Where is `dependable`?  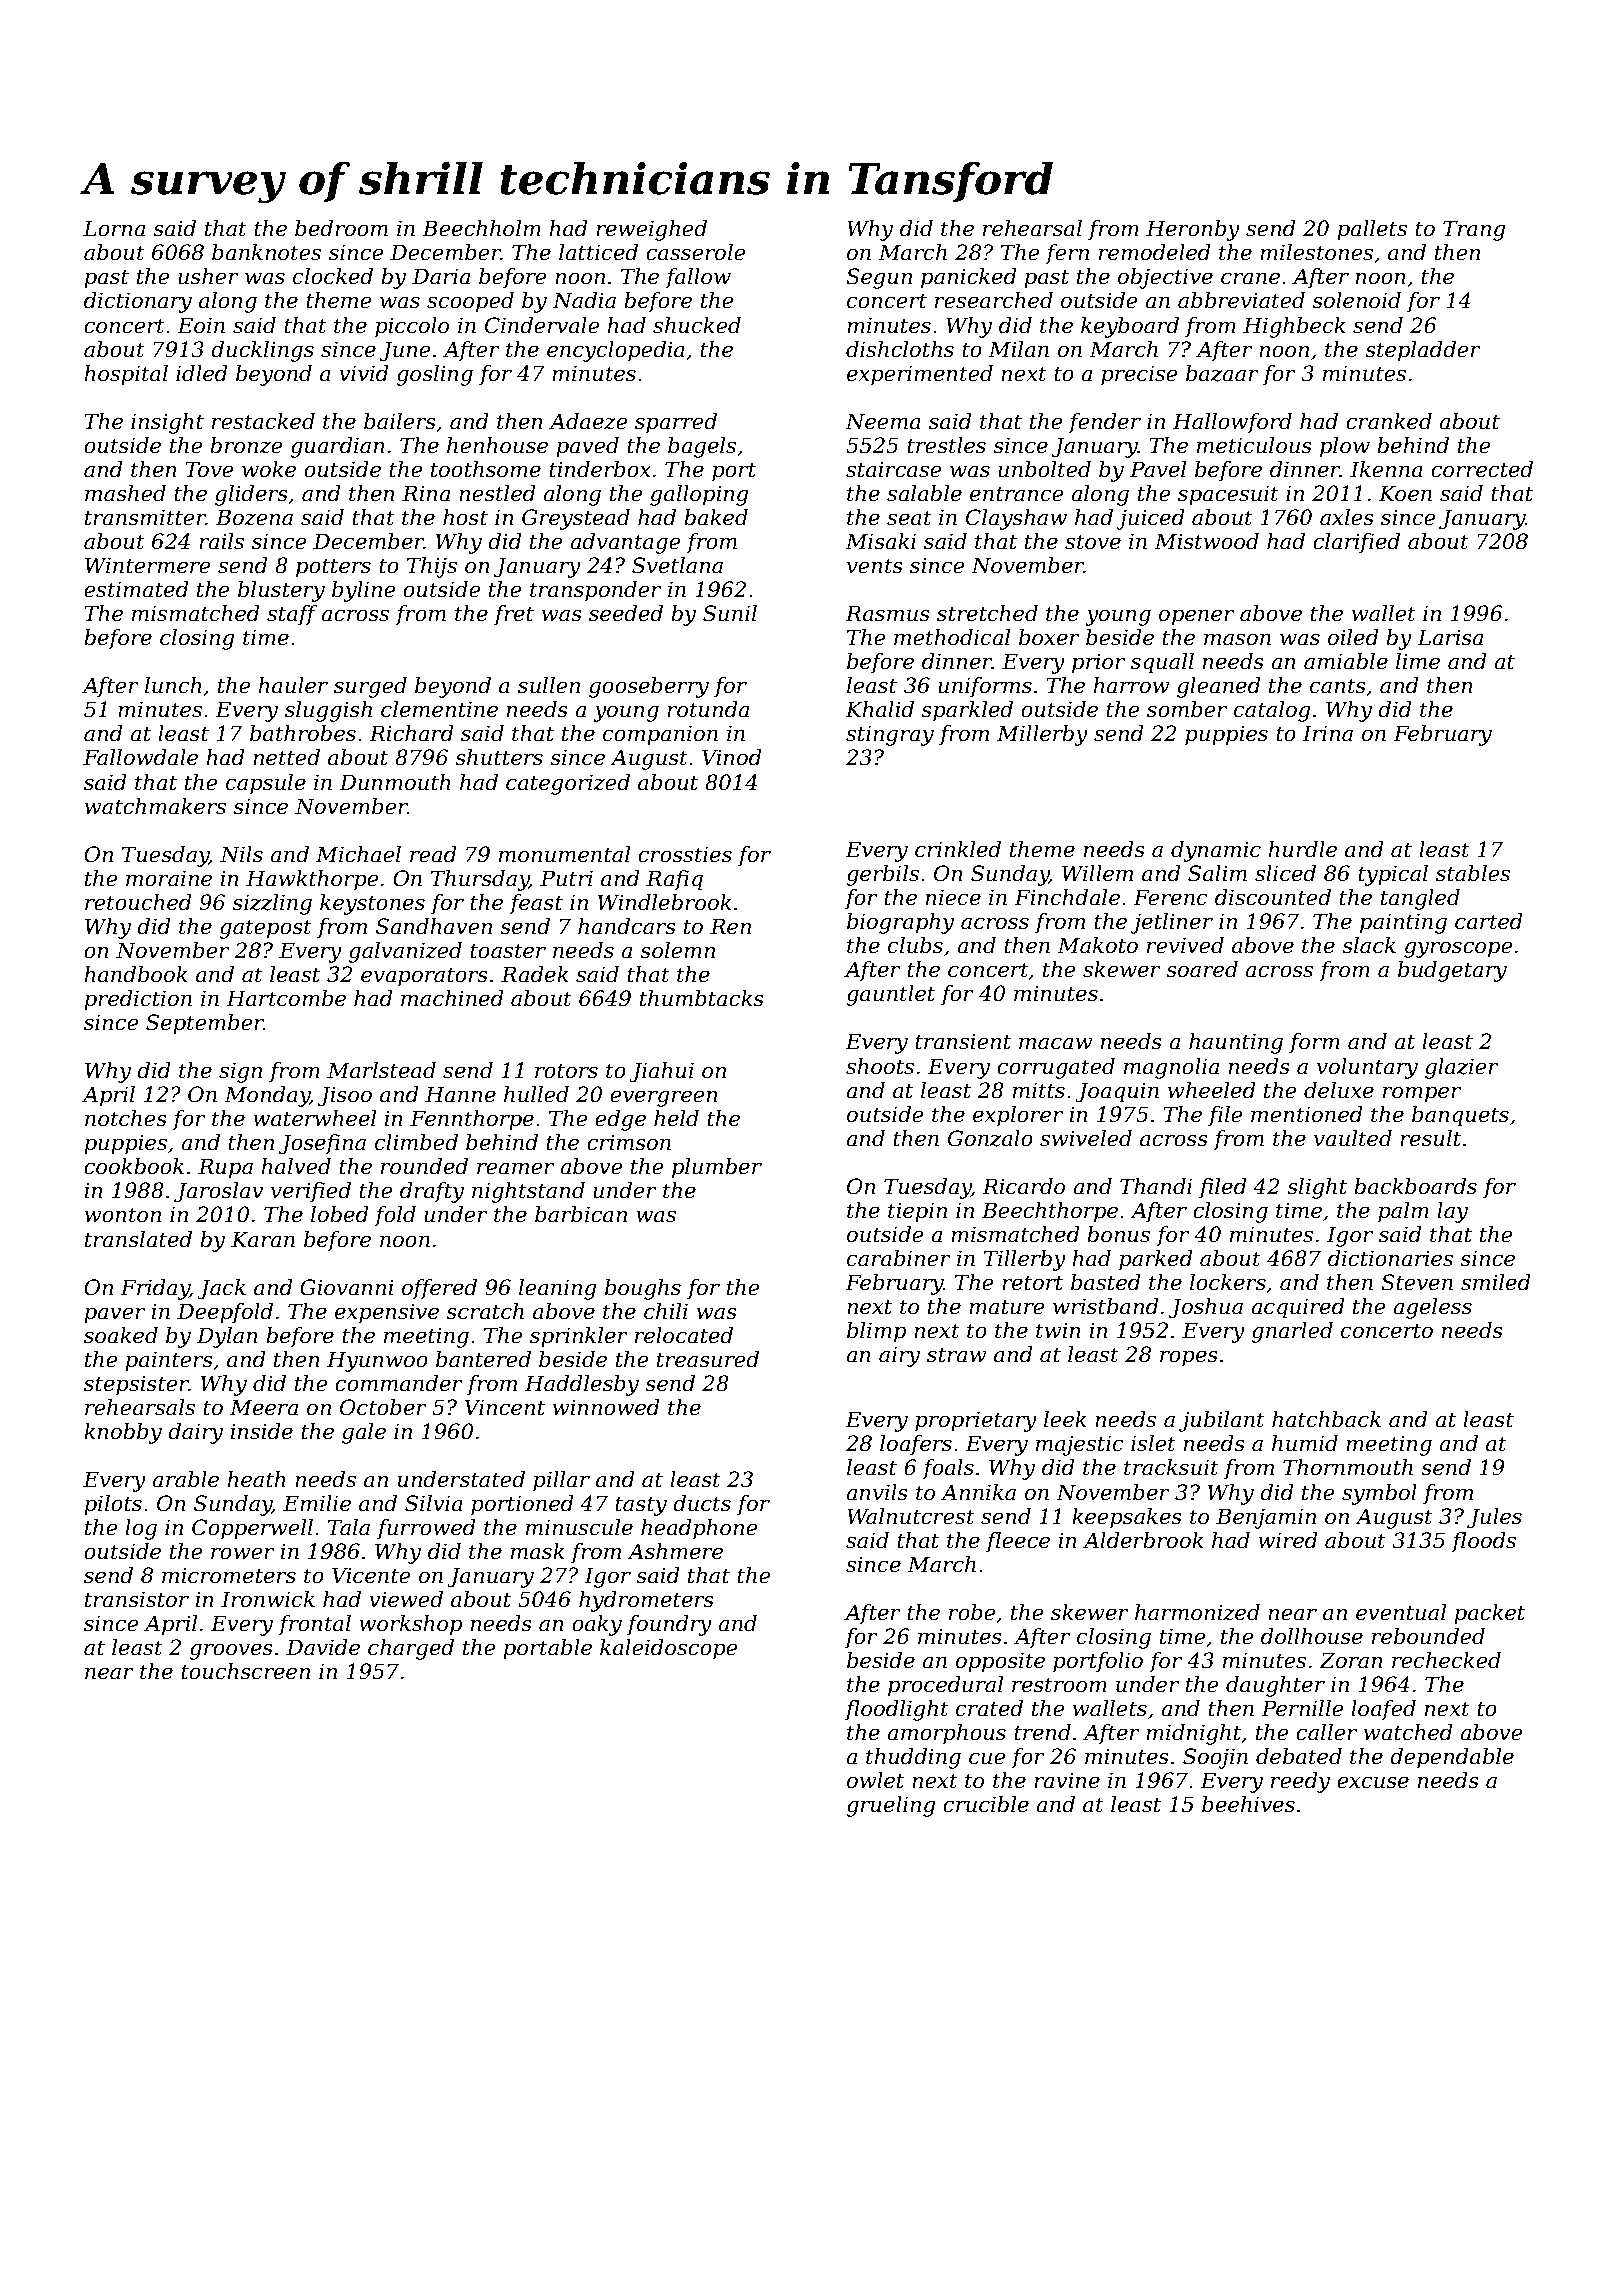 dependable is located at coordinates (1452, 1758).
